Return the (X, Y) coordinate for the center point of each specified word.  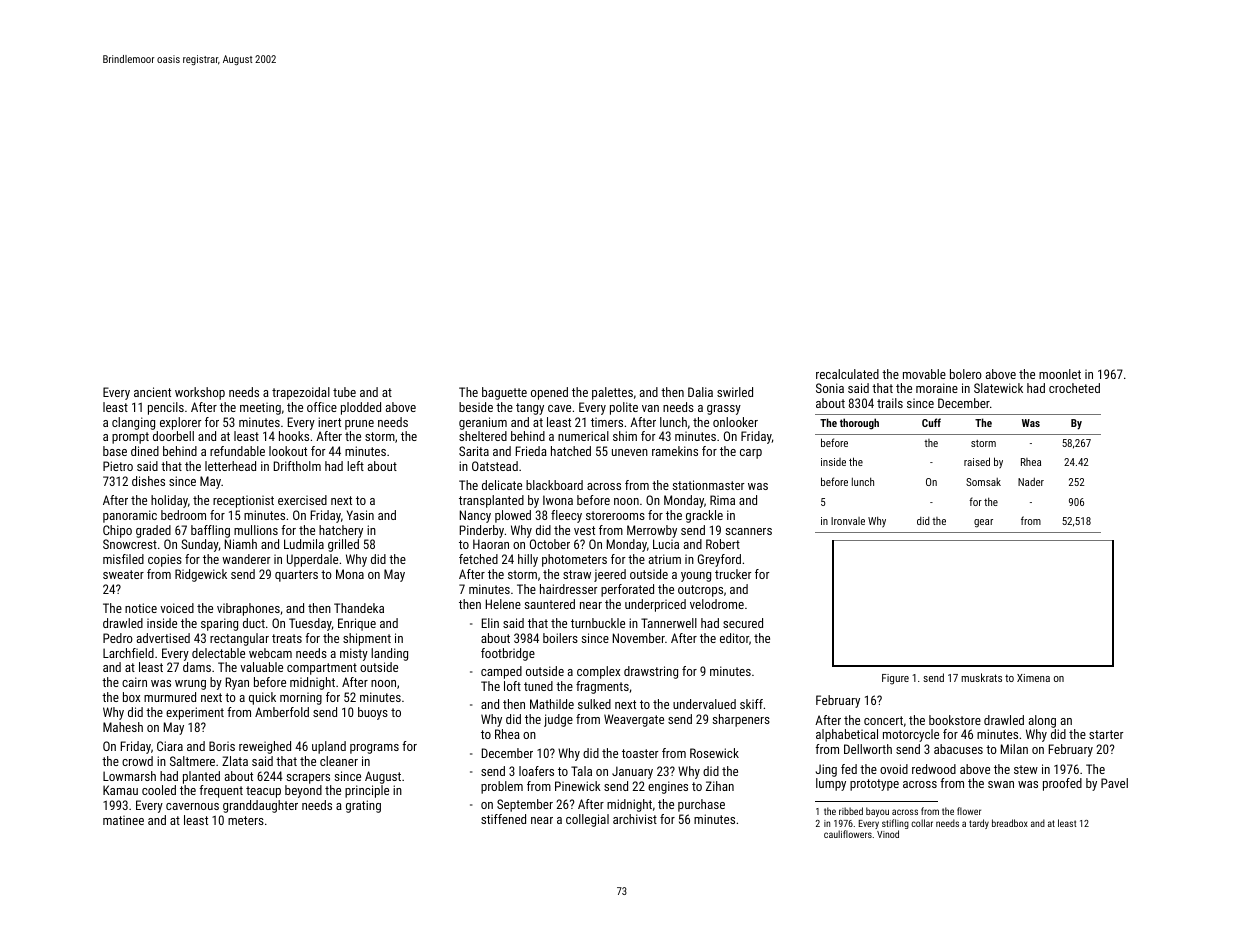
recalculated (847, 374)
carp (751, 454)
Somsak (983, 482)
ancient (152, 392)
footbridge (508, 654)
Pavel (1114, 783)
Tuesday (310, 624)
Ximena (1033, 678)
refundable (237, 451)
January (632, 772)
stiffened (503, 819)
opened (549, 393)
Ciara (170, 746)
